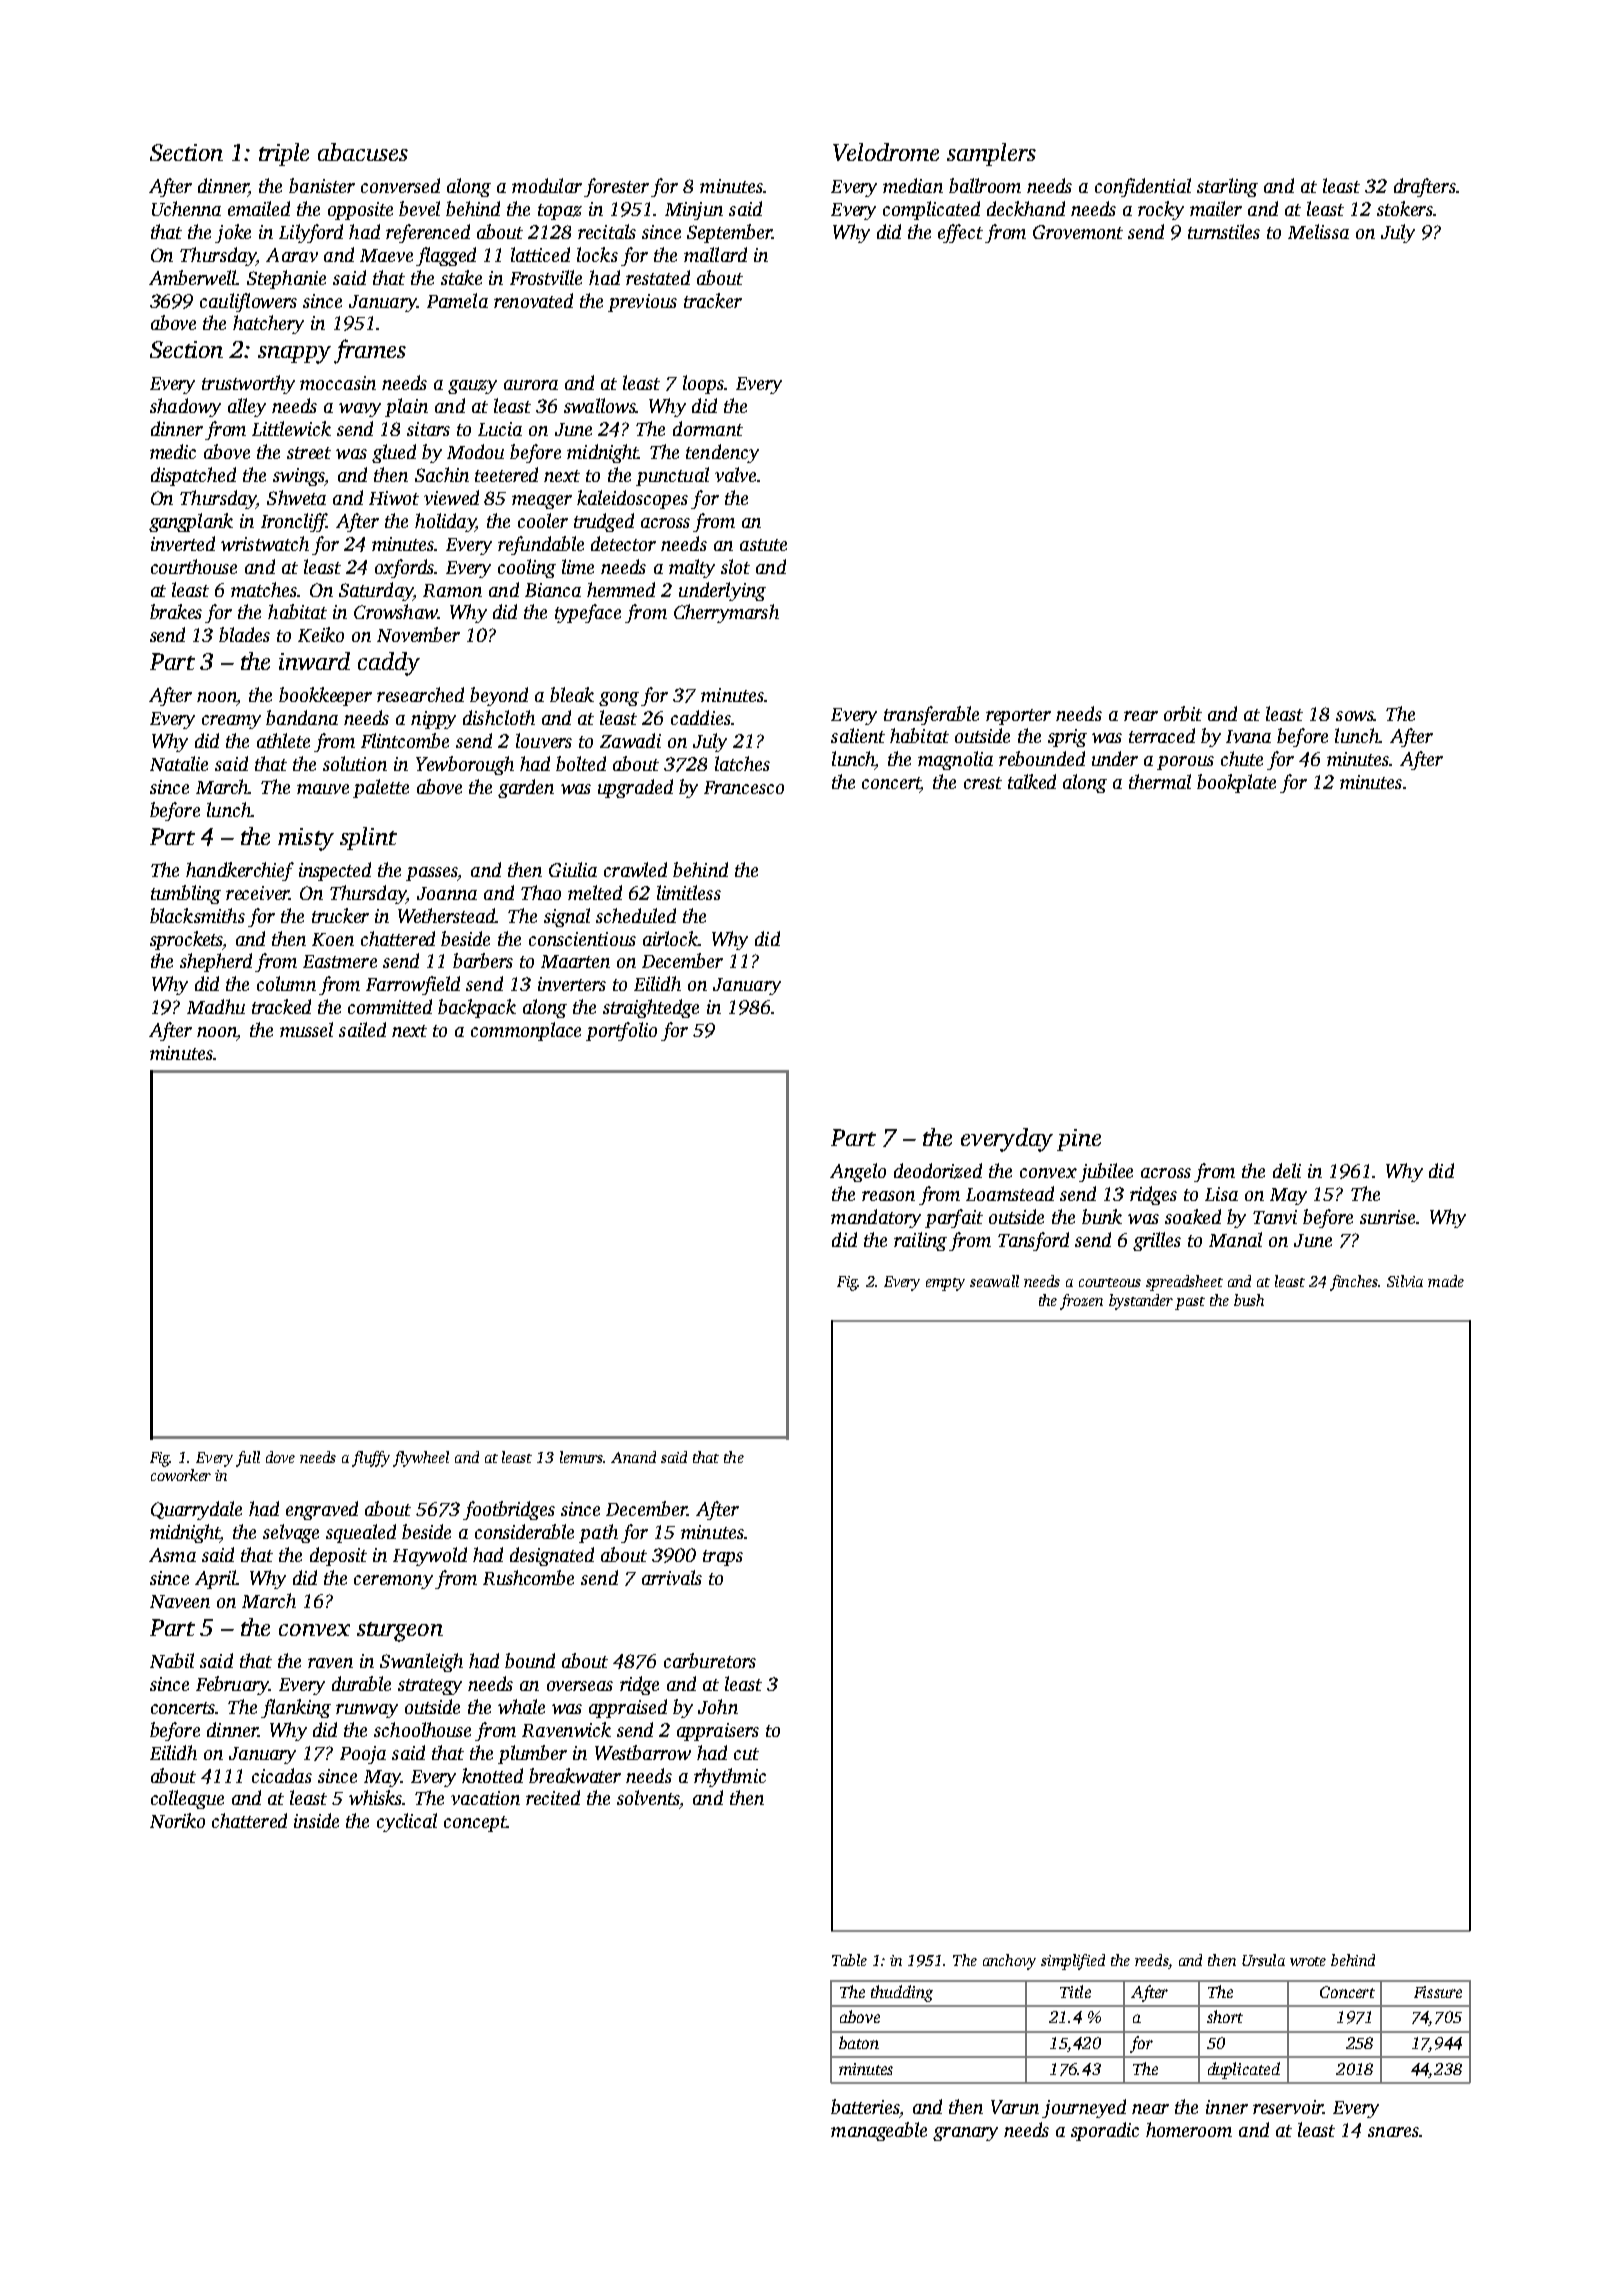  Describe the element at coordinates (1355, 716) in the screenshot. I see `sows` at that location.
